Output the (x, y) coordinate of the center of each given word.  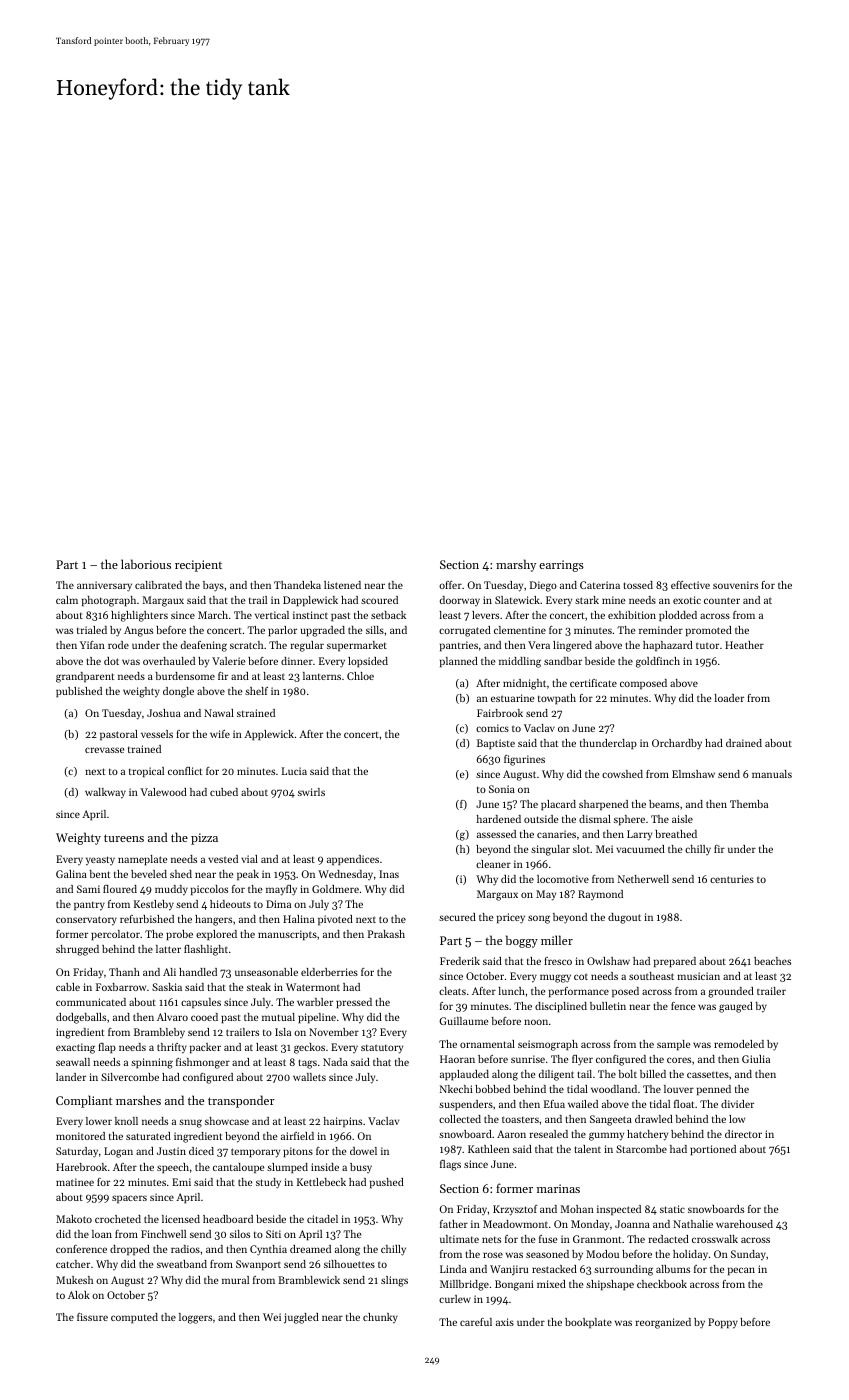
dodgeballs (81, 1018)
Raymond (600, 895)
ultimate (459, 1239)
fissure (92, 1317)
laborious (146, 564)
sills (375, 630)
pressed (354, 1003)
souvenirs (735, 585)
